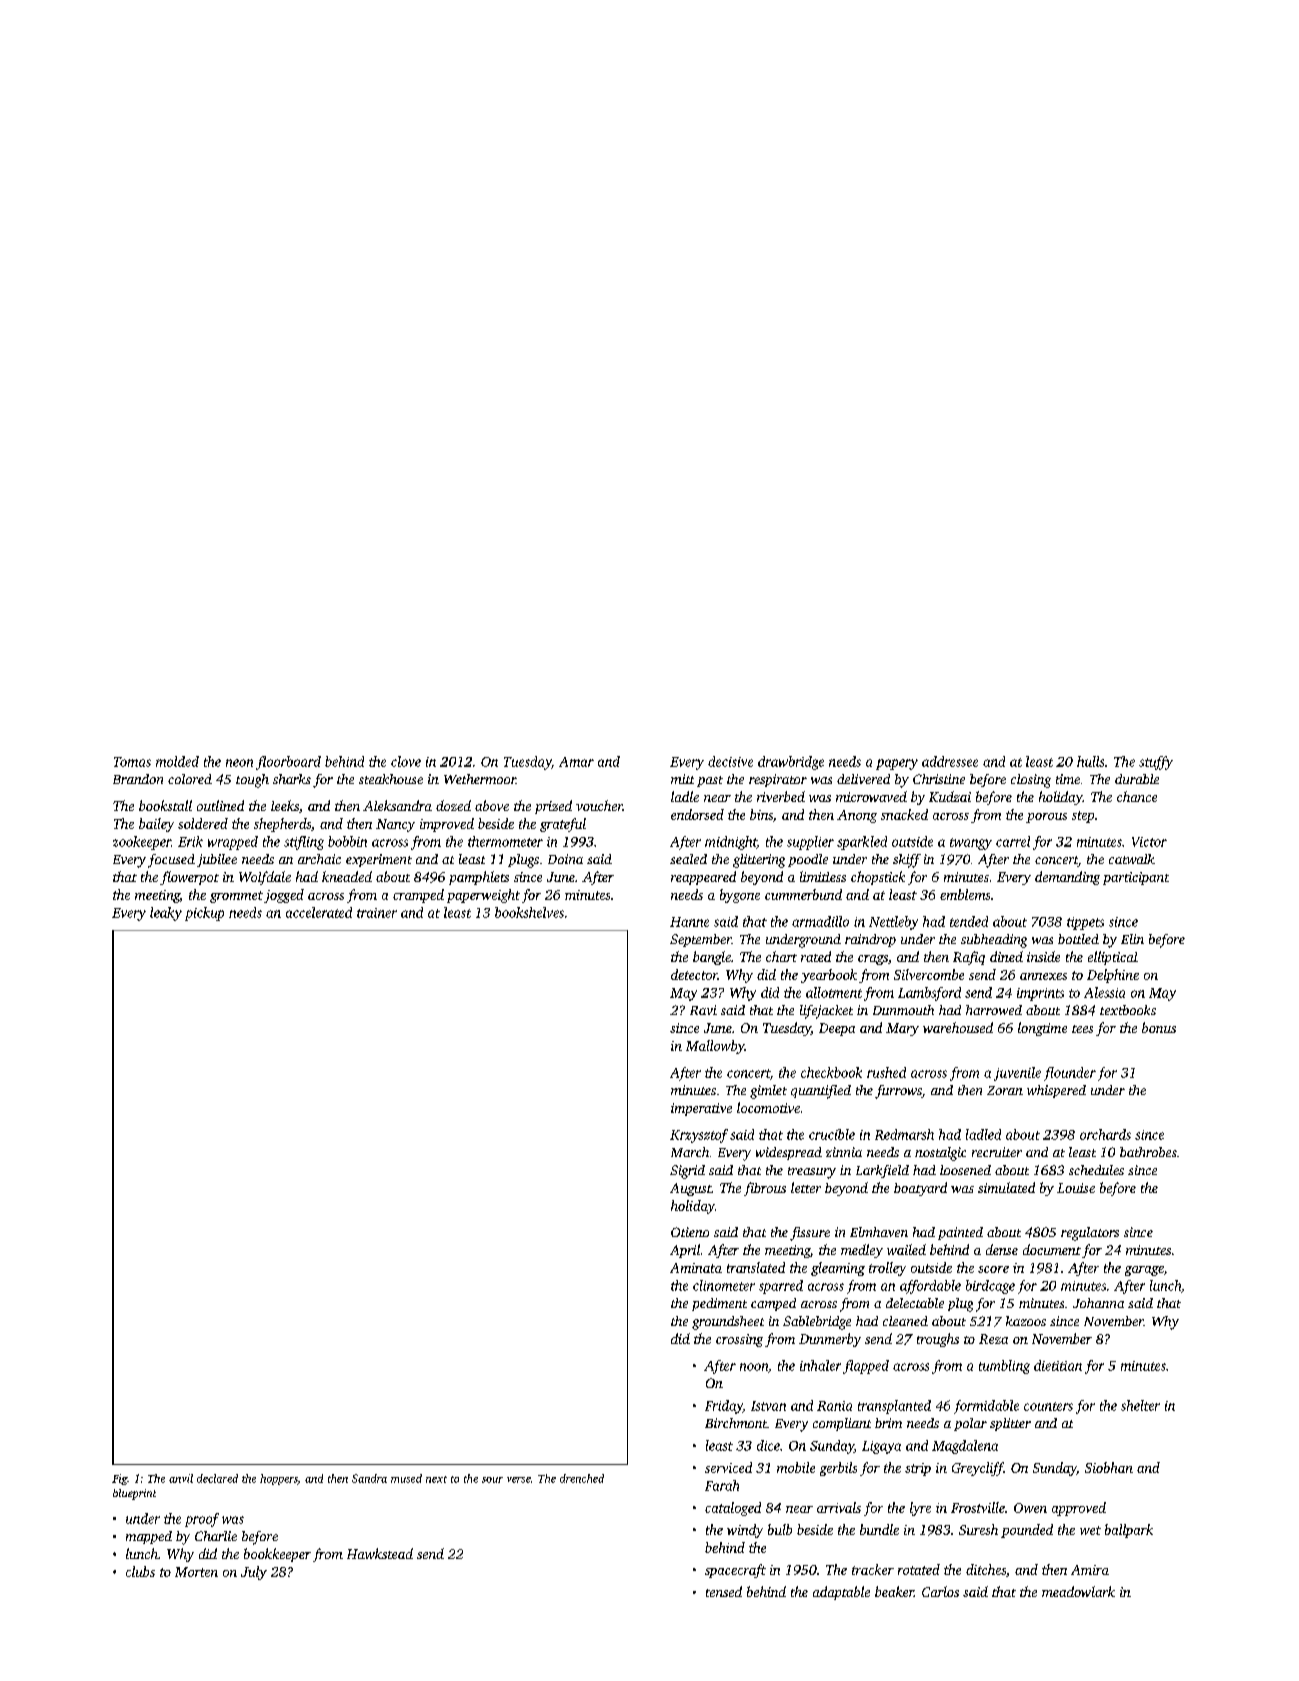 This screenshot has width=1299, height=1681. What do you see at coordinates (1136, 878) in the screenshot?
I see `participant` at bounding box center [1136, 878].
